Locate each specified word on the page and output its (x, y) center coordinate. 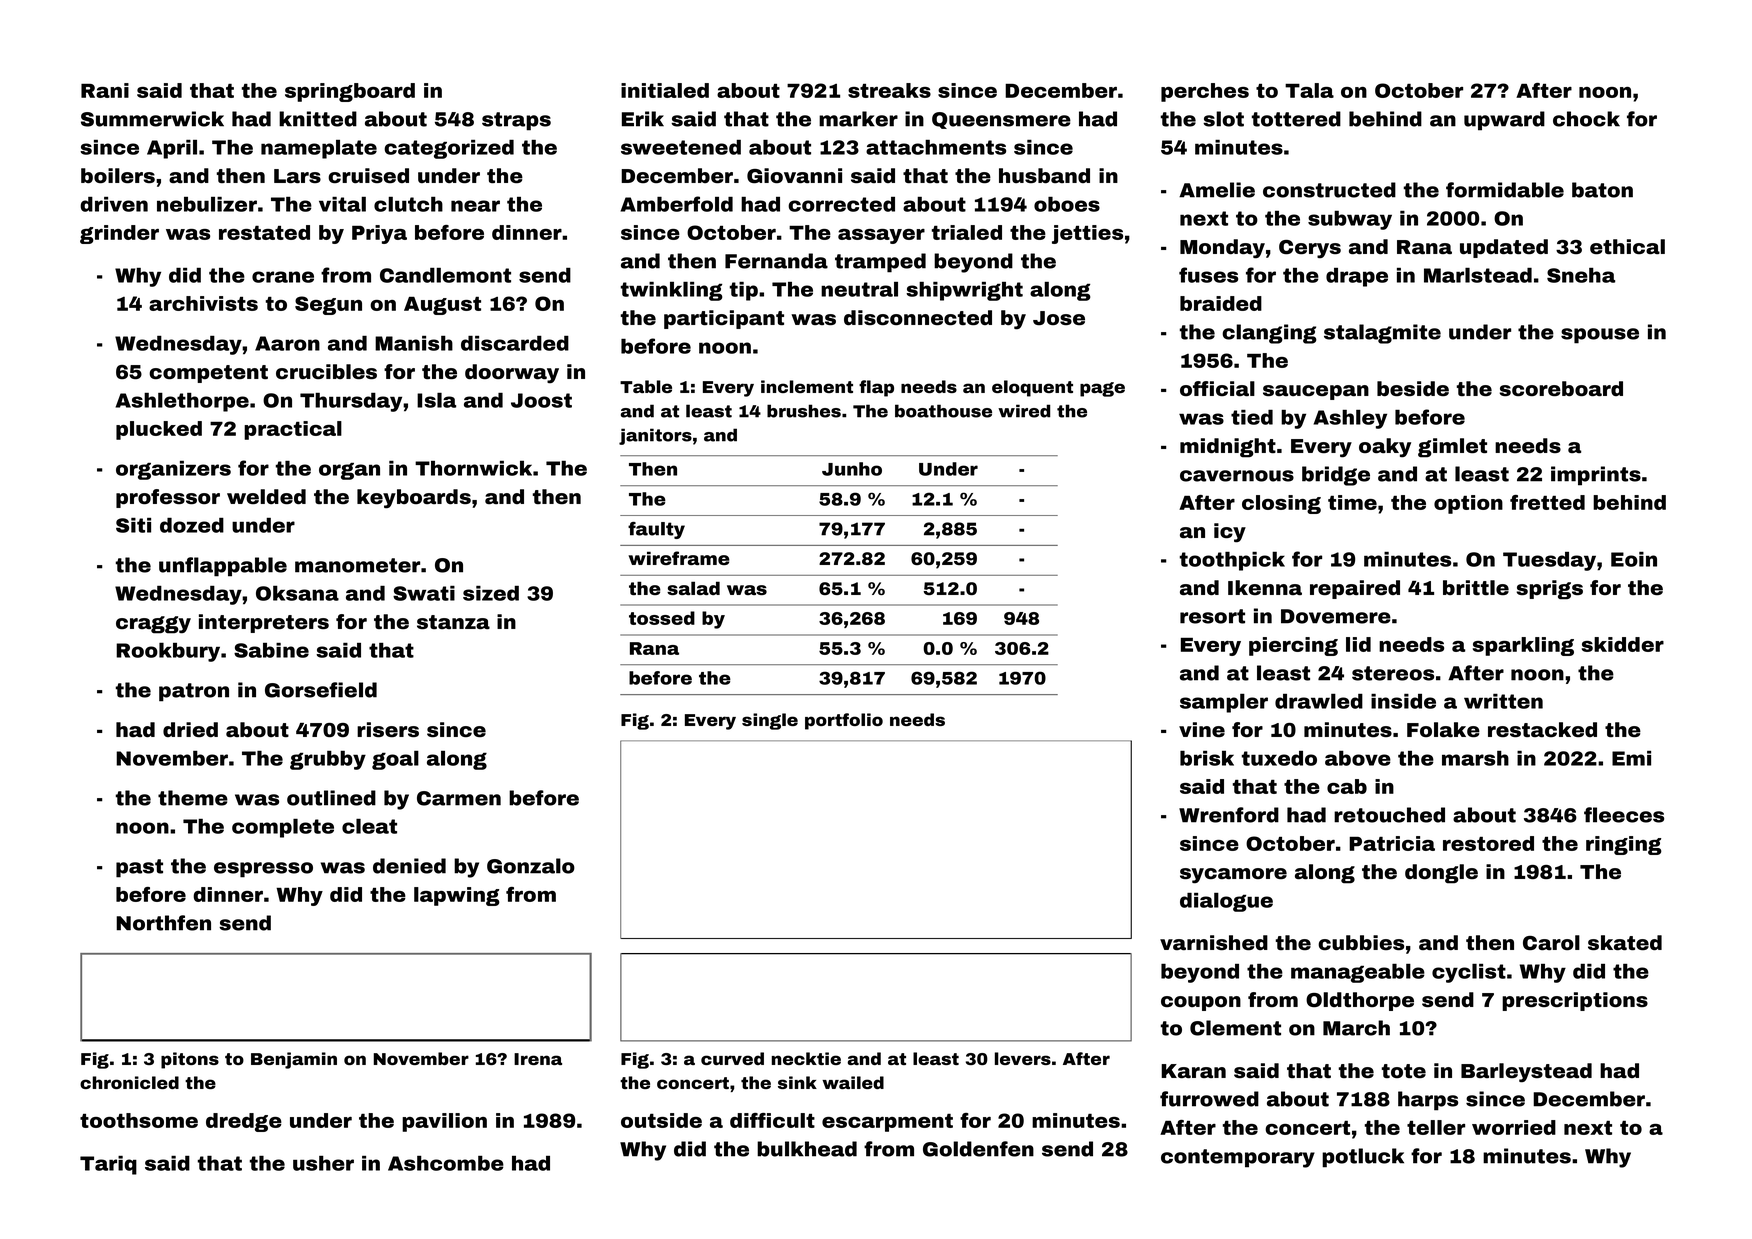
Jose (1059, 318)
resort (1212, 616)
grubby (328, 760)
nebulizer (207, 204)
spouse (1600, 336)
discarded (515, 343)
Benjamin (294, 1060)
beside (1413, 389)
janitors (655, 436)
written (1503, 701)
